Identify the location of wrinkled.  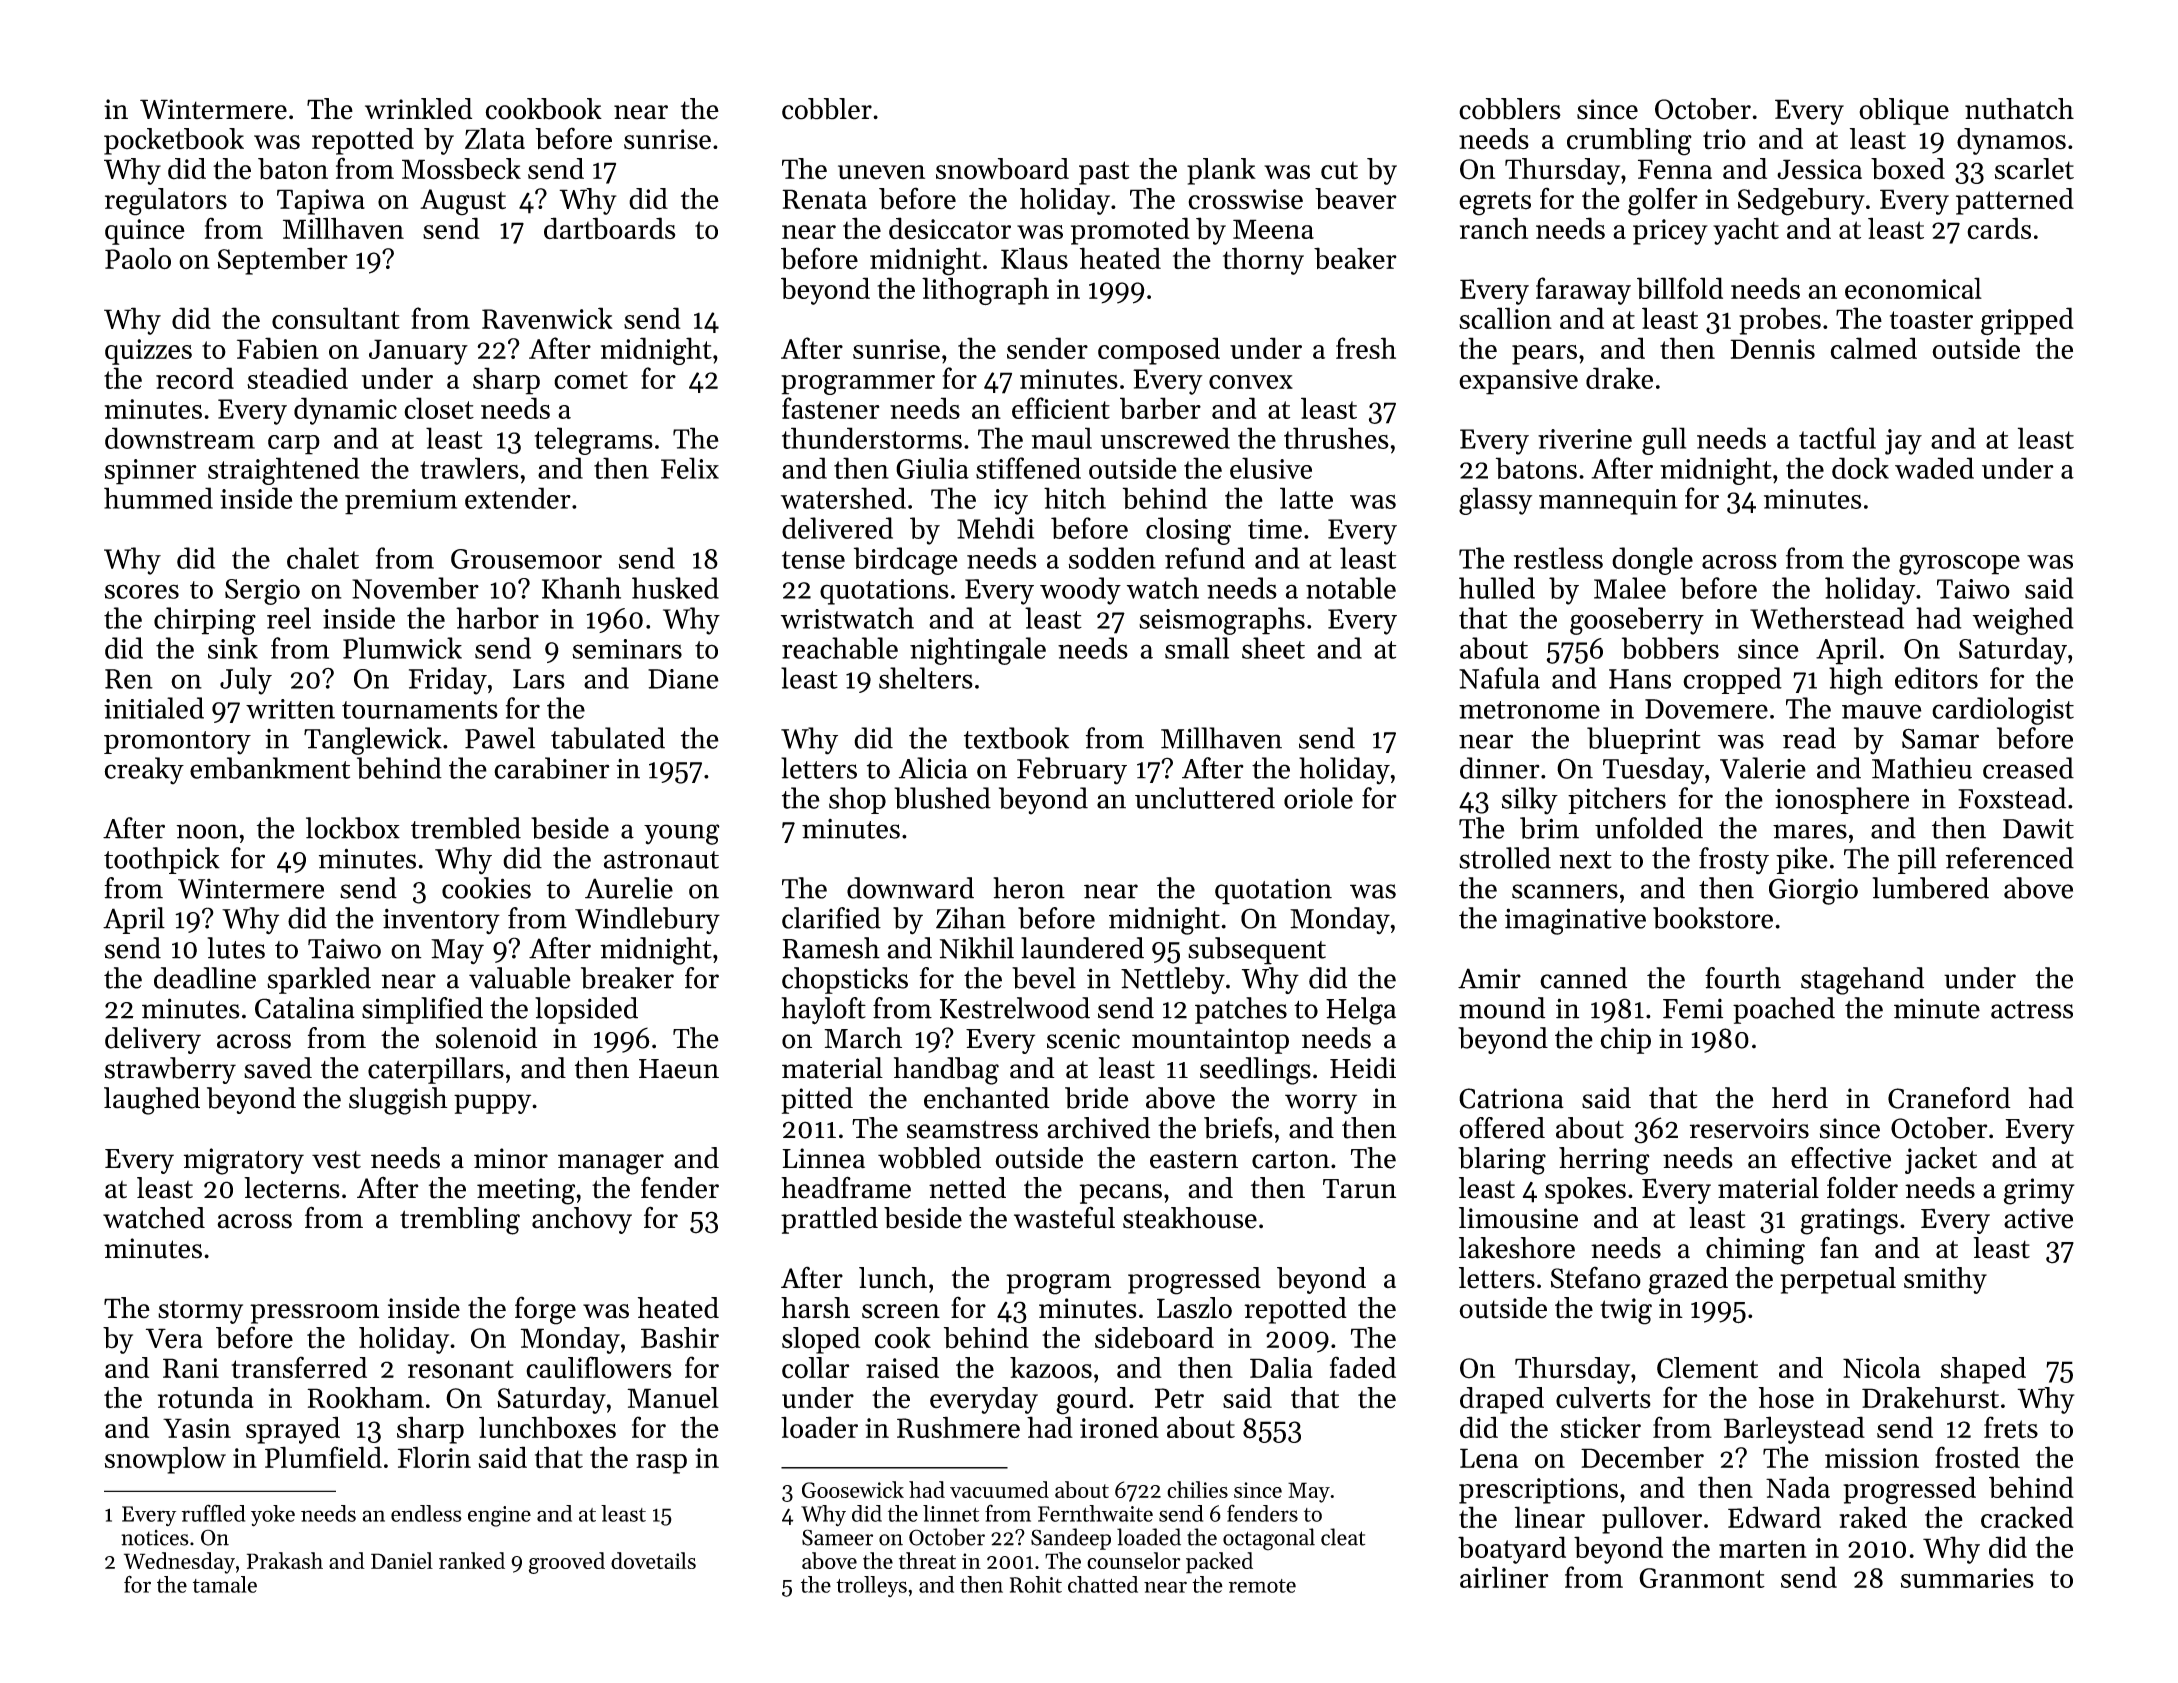
(418, 109).
